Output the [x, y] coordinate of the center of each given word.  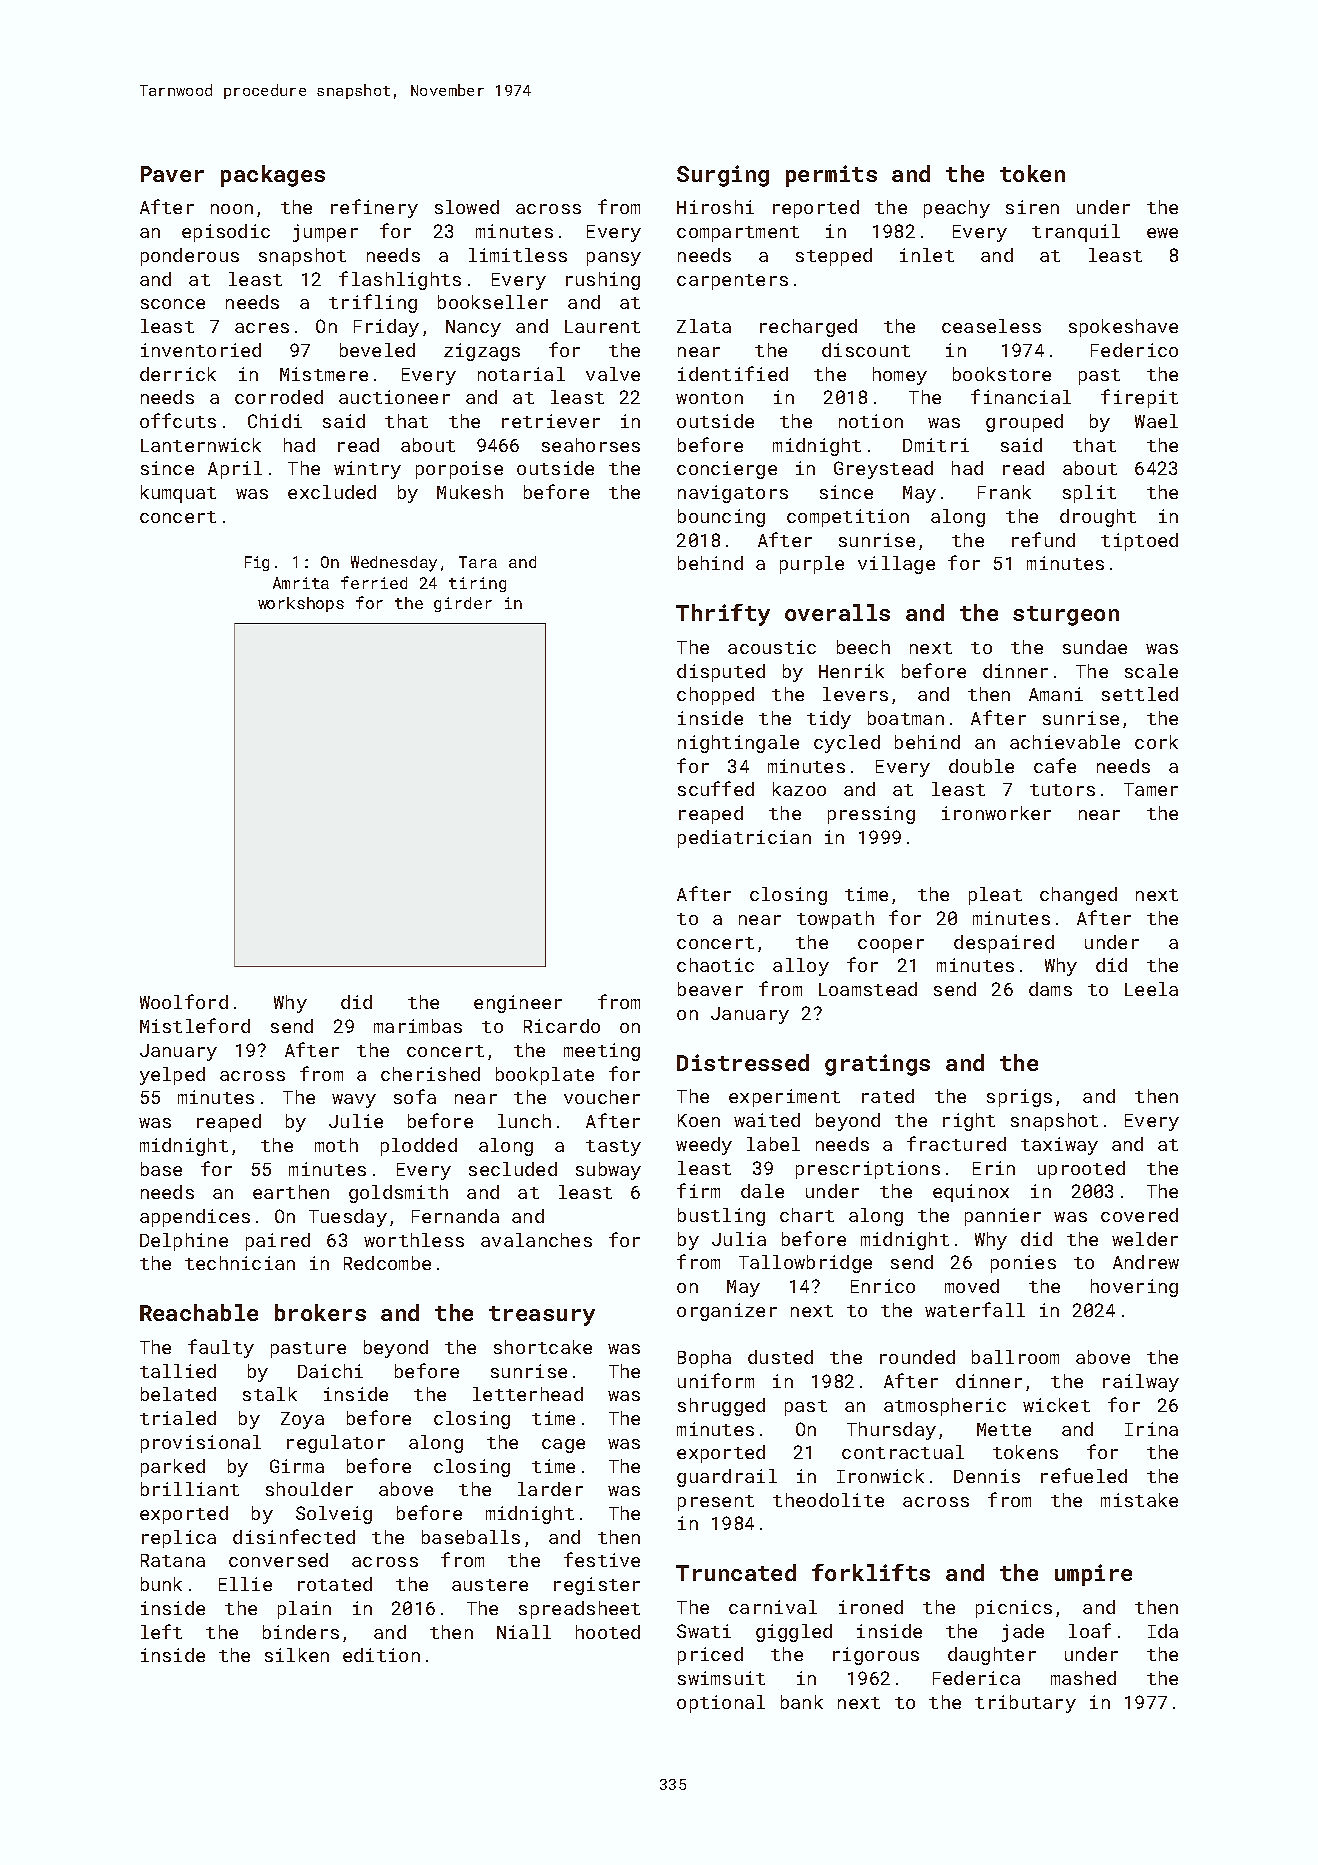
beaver [710, 989]
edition [381, 1655]
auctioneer [394, 397]
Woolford [184, 1001]
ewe [1162, 233]
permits [831, 176]
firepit [1139, 398]
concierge [727, 470]
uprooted [1081, 1170]
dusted [780, 1357]
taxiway [1059, 1146]
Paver [172, 174]
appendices [195, 1218]
